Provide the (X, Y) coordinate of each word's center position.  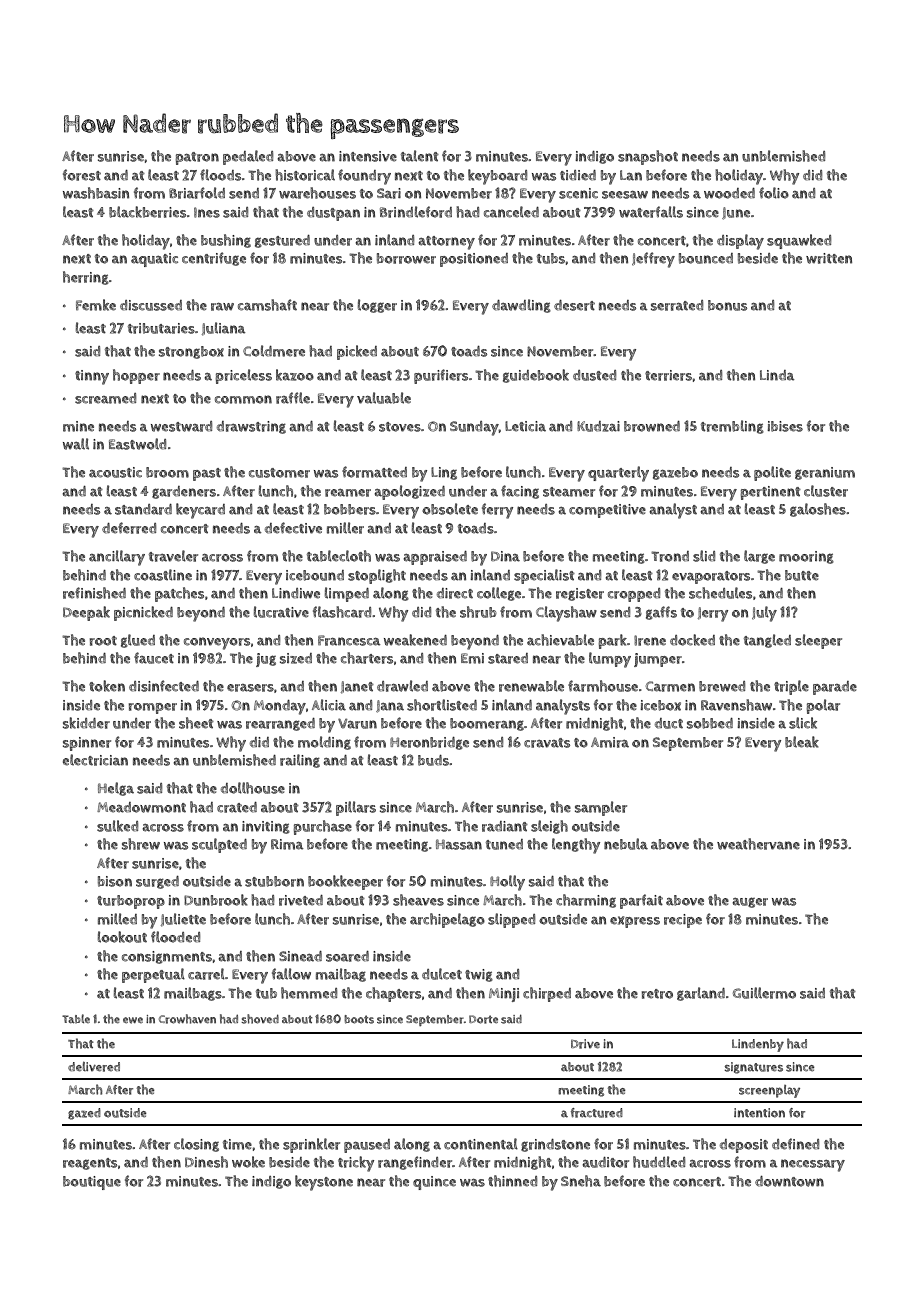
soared (347, 956)
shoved (260, 1019)
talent (420, 156)
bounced (706, 258)
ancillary (117, 558)
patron (197, 158)
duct (669, 723)
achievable (560, 640)
